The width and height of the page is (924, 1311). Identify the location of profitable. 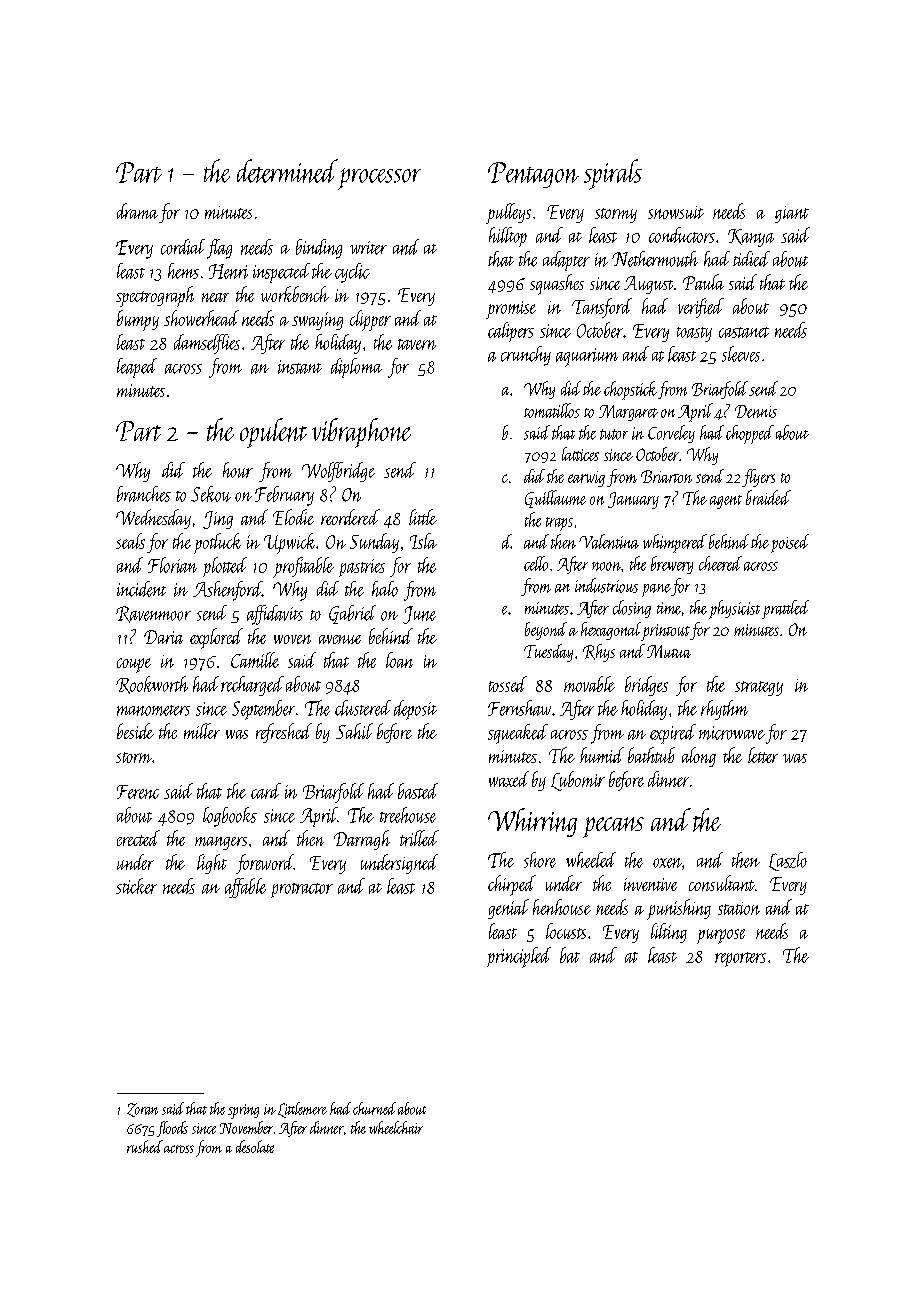
(303, 567).
